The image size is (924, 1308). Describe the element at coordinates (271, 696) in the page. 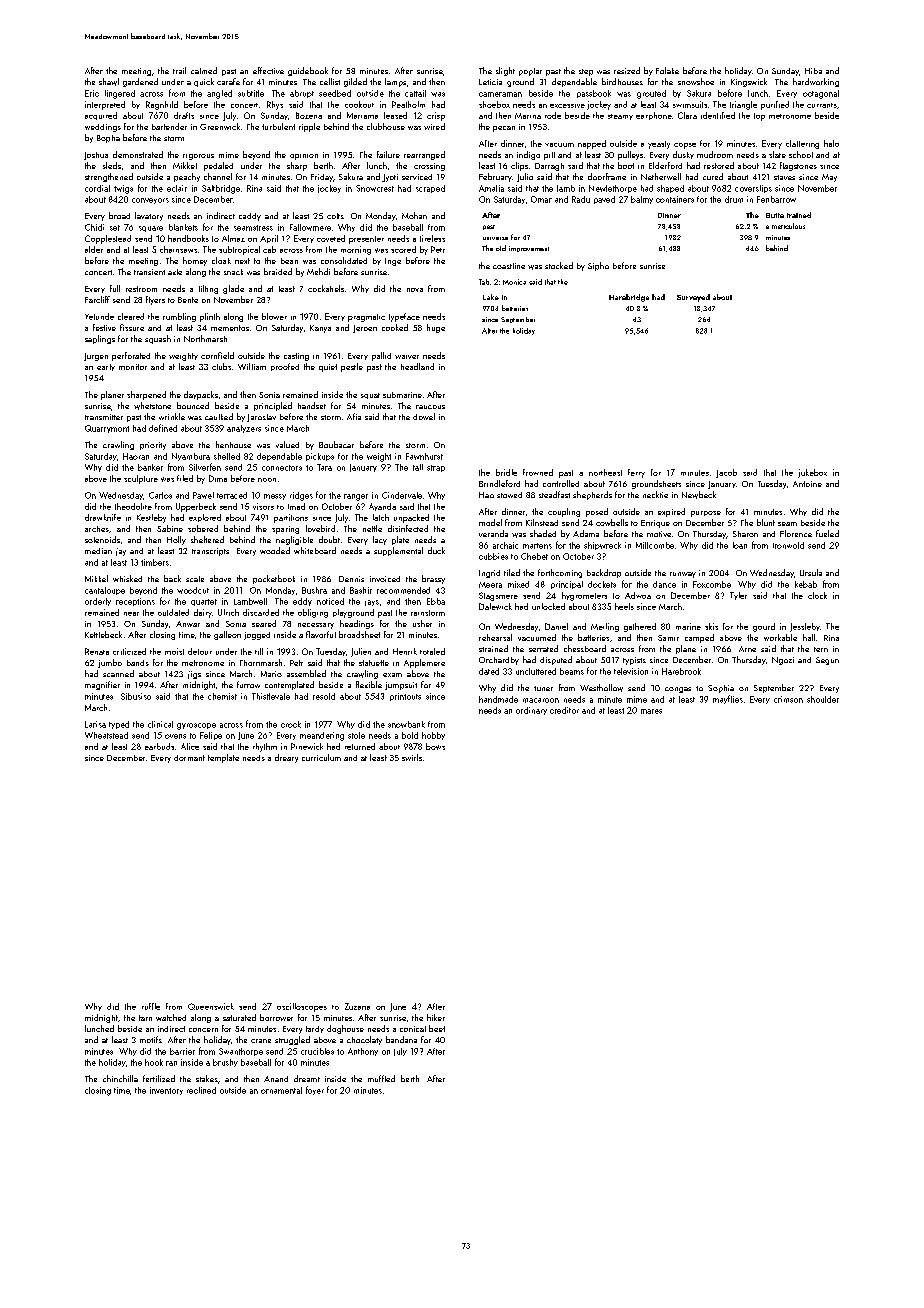

I see `Thistlevale` at that location.
